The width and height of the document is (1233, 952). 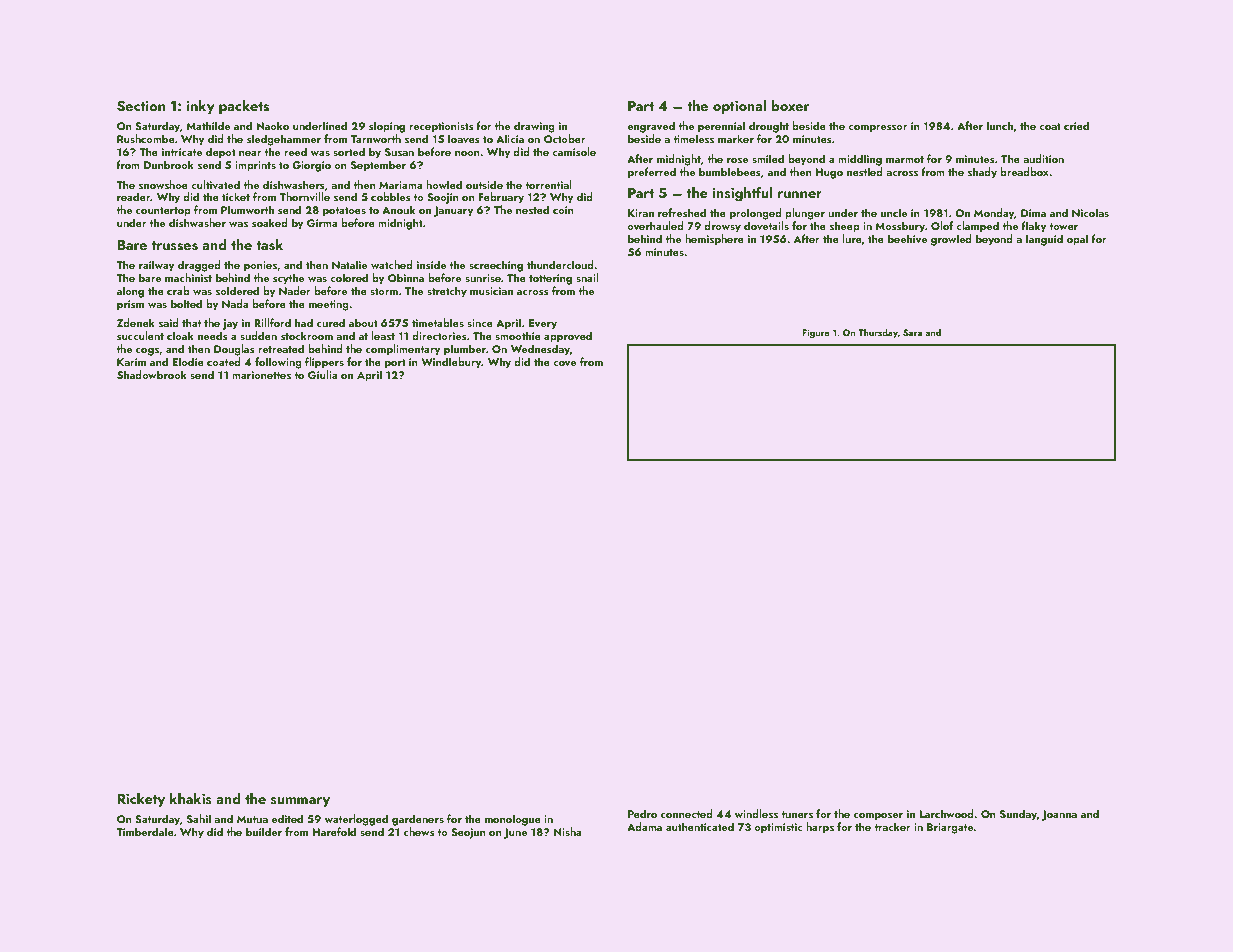 I want to click on Section, so click(x=141, y=106).
